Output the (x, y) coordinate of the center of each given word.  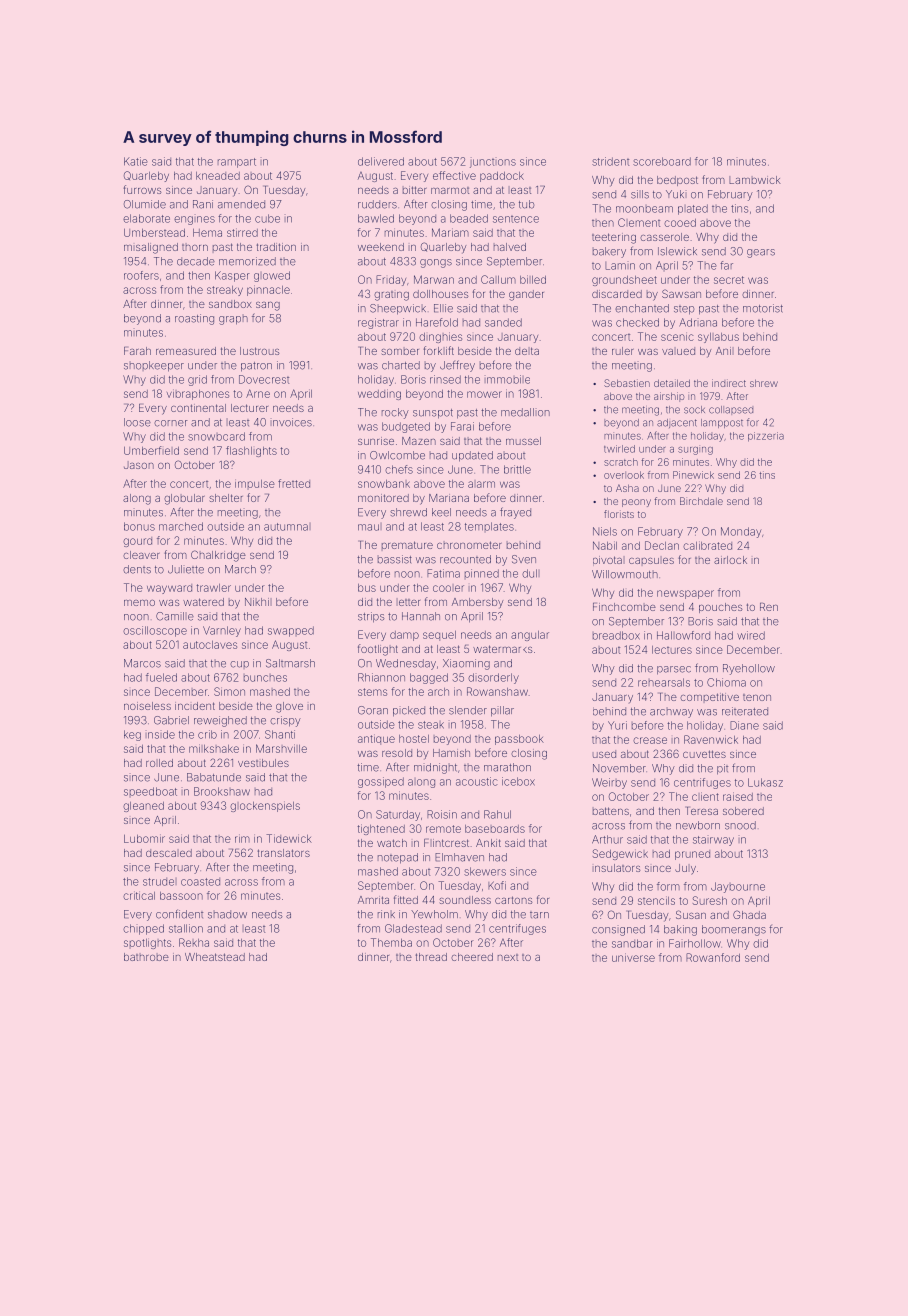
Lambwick (755, 180)
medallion (525, 412)
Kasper (232, 276)
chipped (143, 929)
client (705, 796)
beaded (469, 218)
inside (160, 734)
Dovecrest (264, 379)
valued (678, 351)
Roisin (442, 814)
